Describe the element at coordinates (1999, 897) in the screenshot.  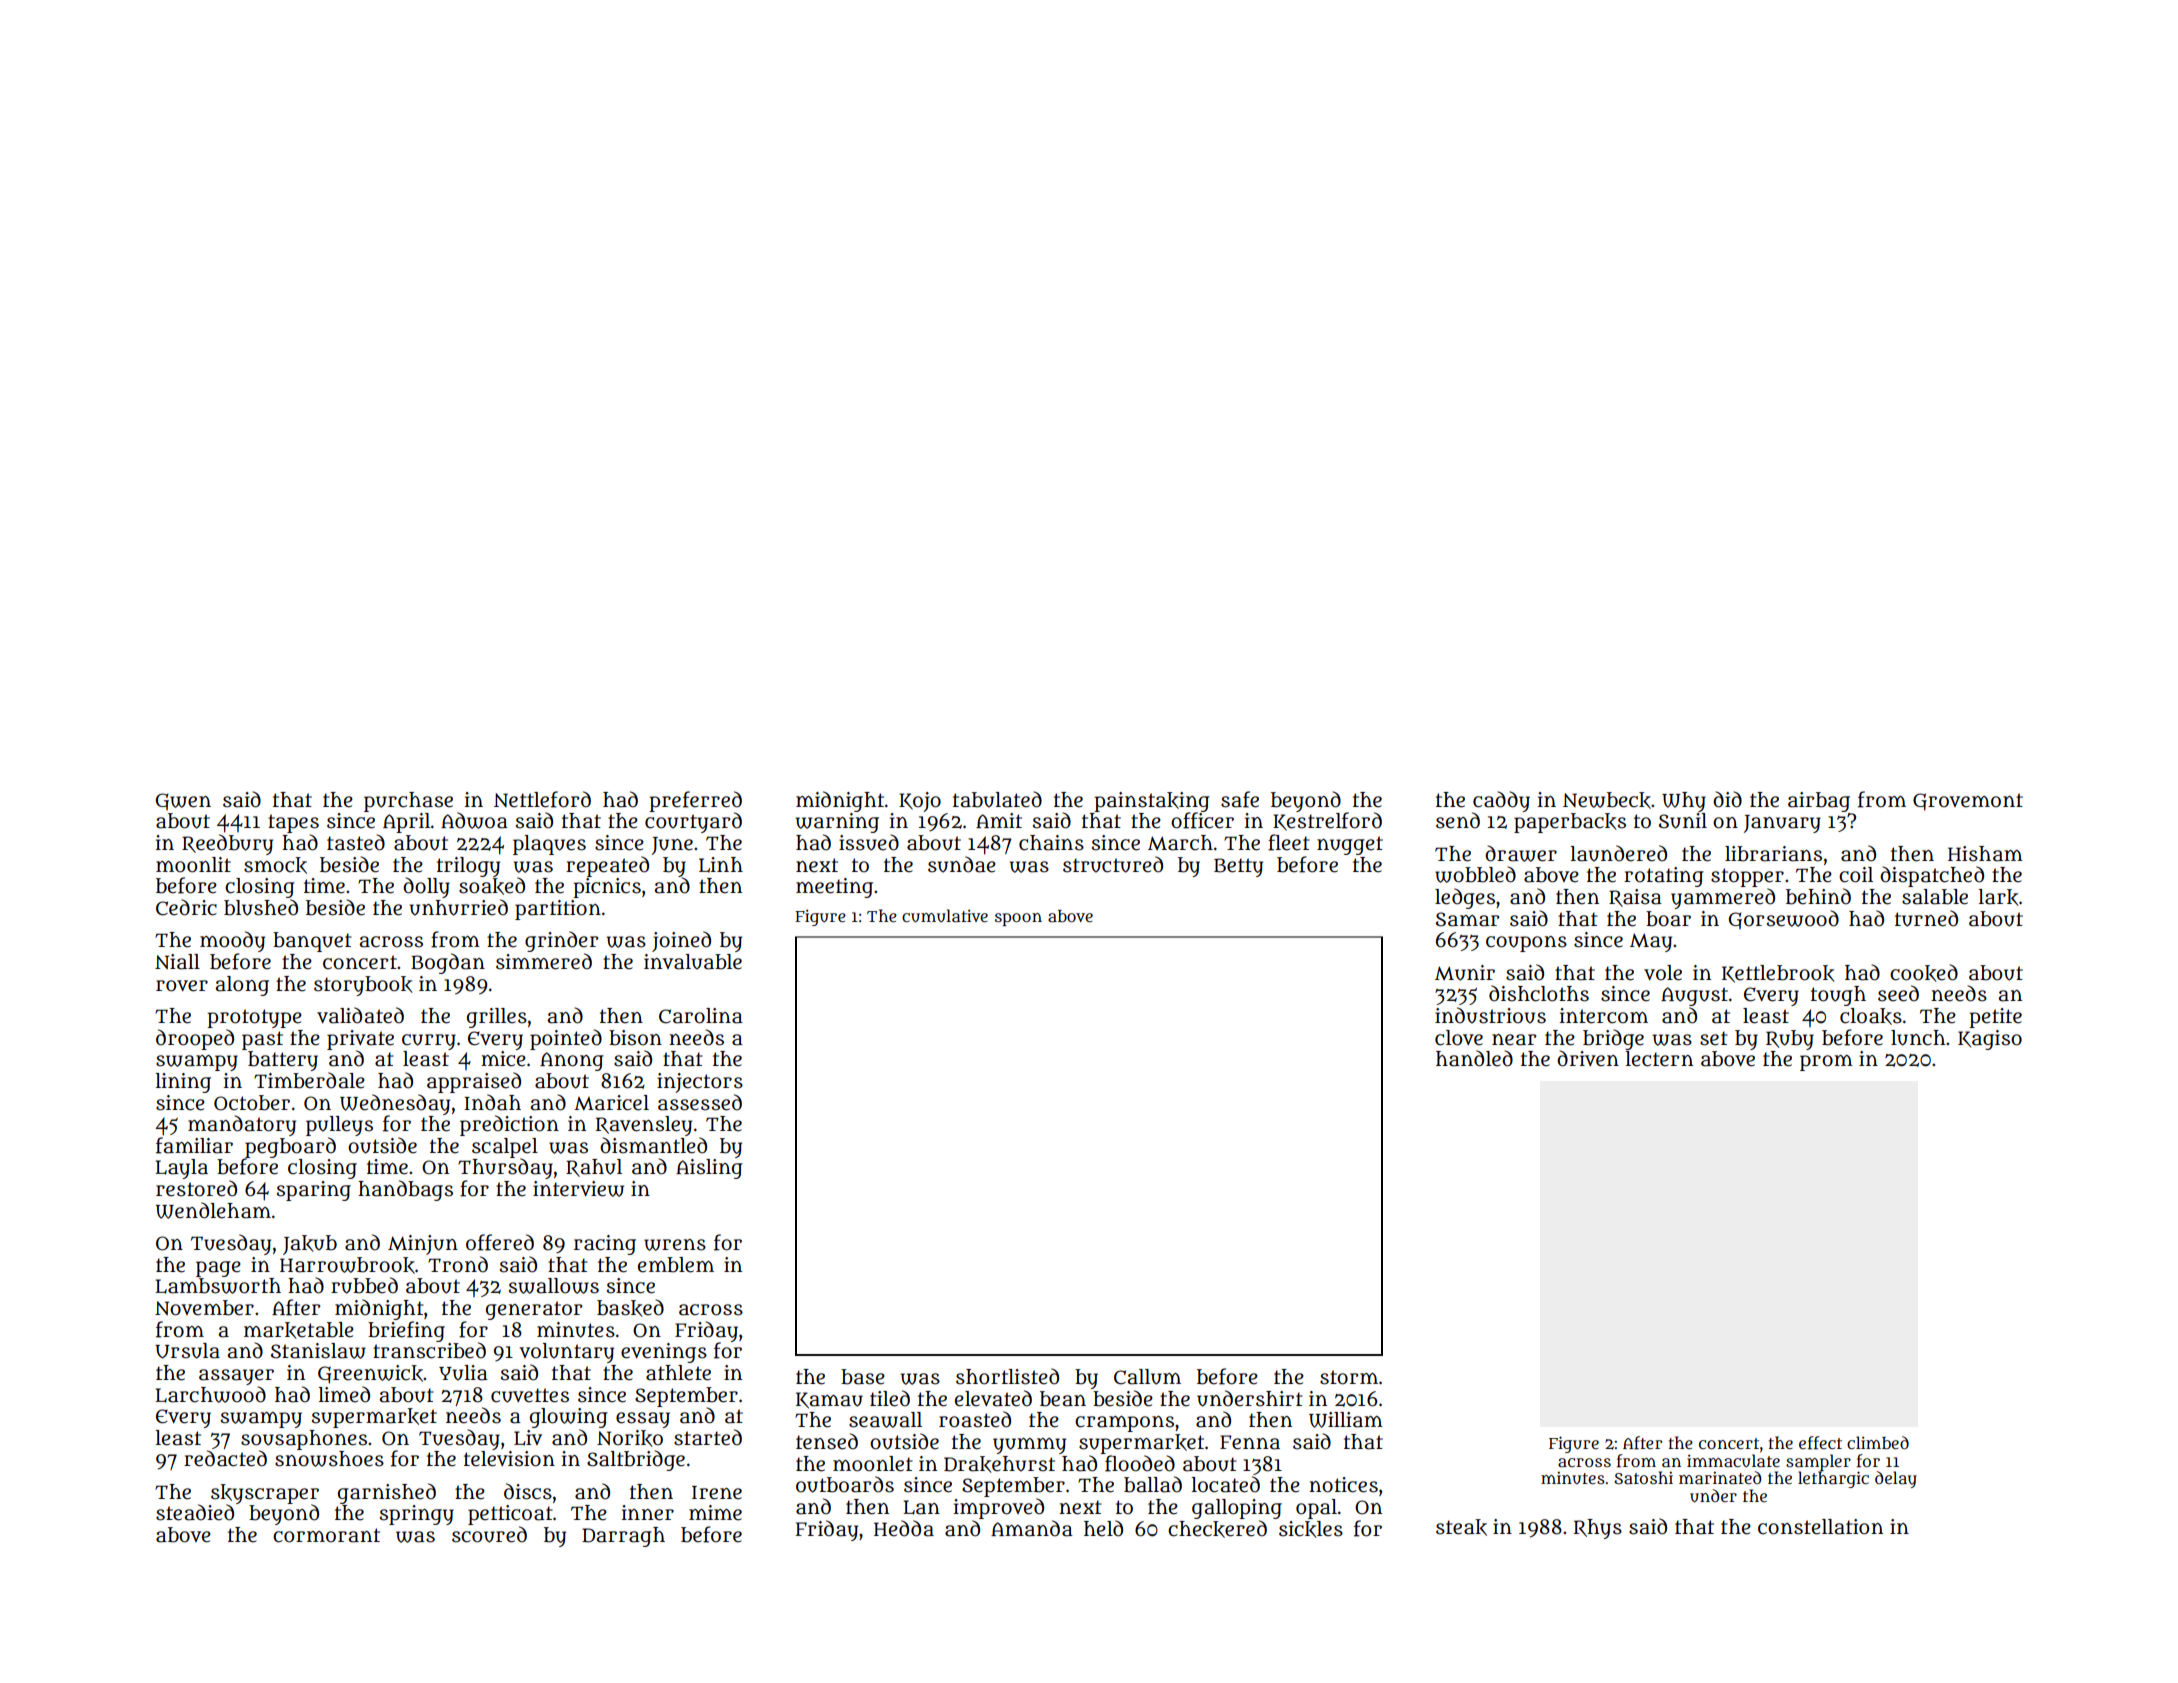
I see `lark` at that location.
